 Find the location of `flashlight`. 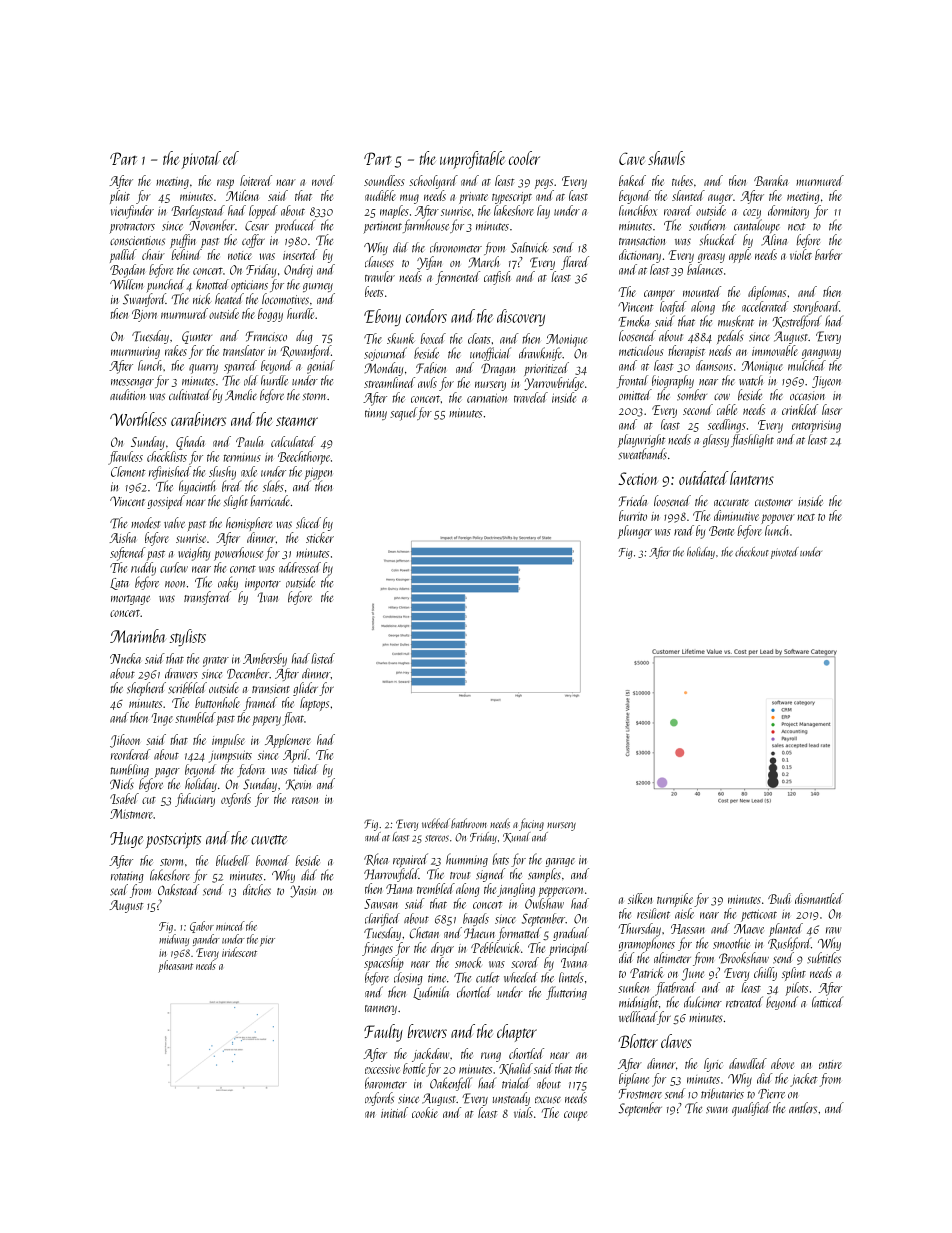

flashlight is located at coordinates (752, 440).
